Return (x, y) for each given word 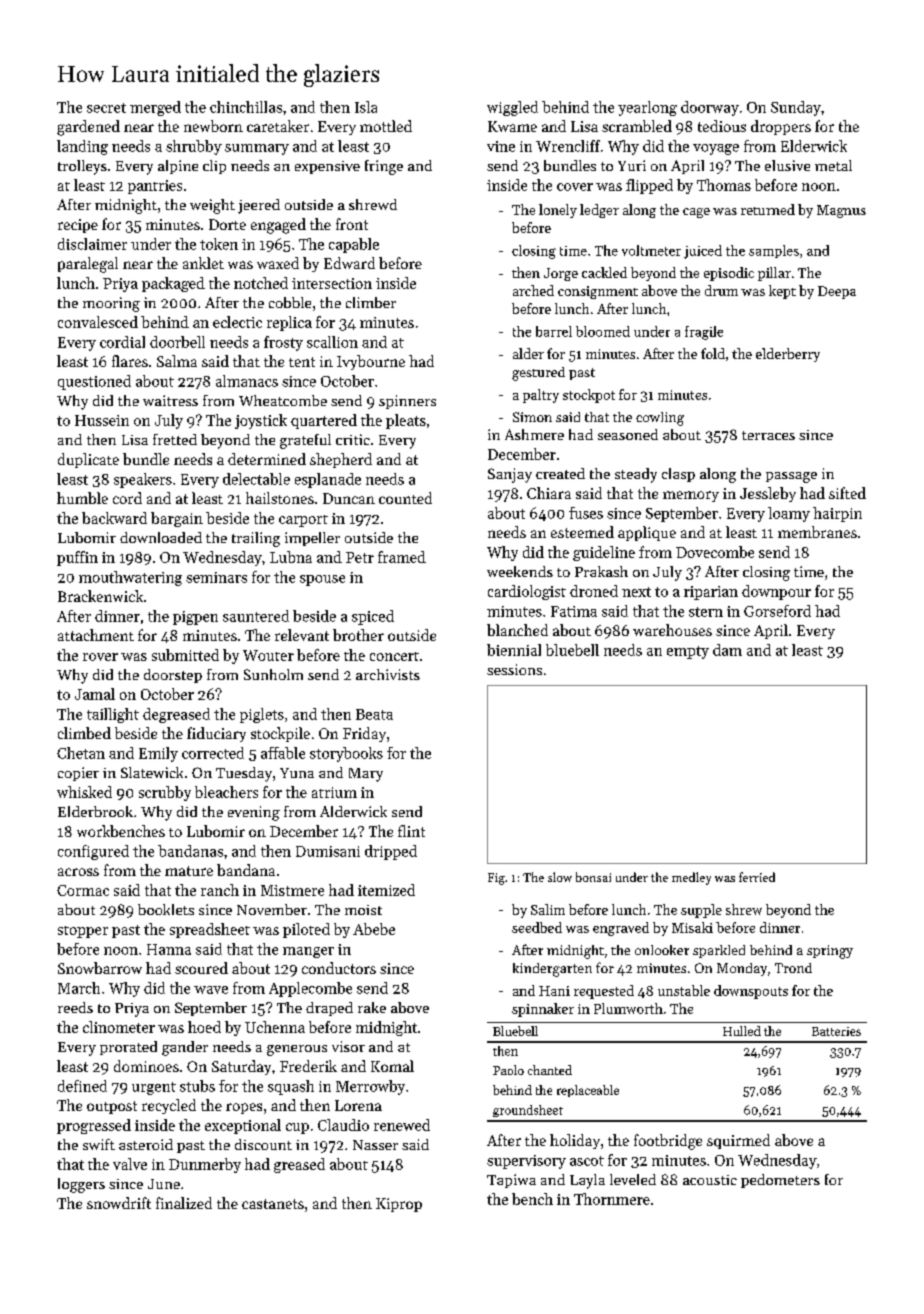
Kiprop (399, 1205)
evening (254, 813)
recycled (169, 1106)
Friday (364, 734)
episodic (729, 274)
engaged (278, 226)
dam (727, 650)
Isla (366, 107)
